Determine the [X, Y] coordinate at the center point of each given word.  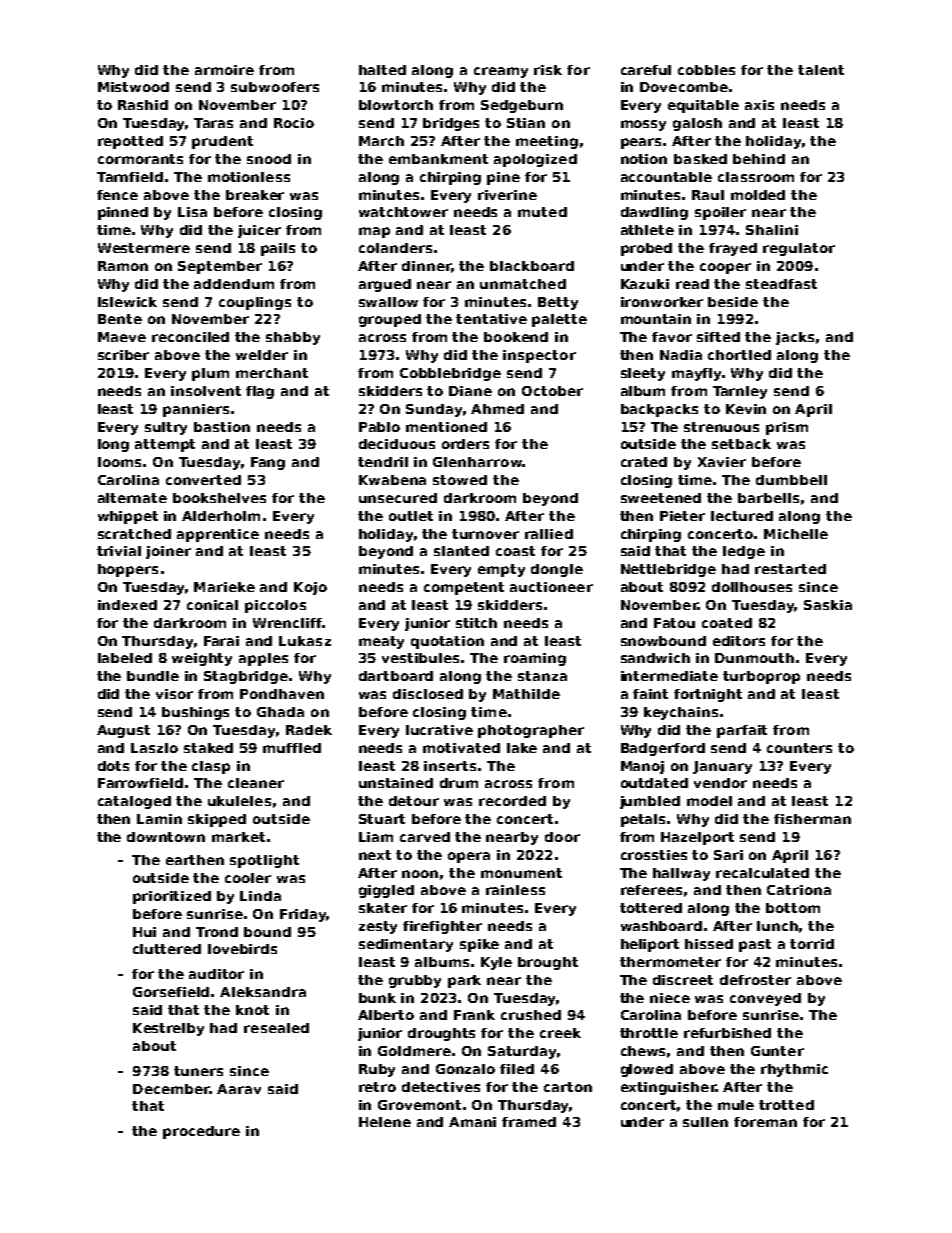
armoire [224, 70]
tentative [491, 319]
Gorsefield [171, 992]
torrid [812, 944]
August [123, 731]
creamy [501, 72]
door [562, 837]
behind [759, 159]
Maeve [122, 337]
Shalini [772, 230]
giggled [386, 891]
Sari [728, 855]
